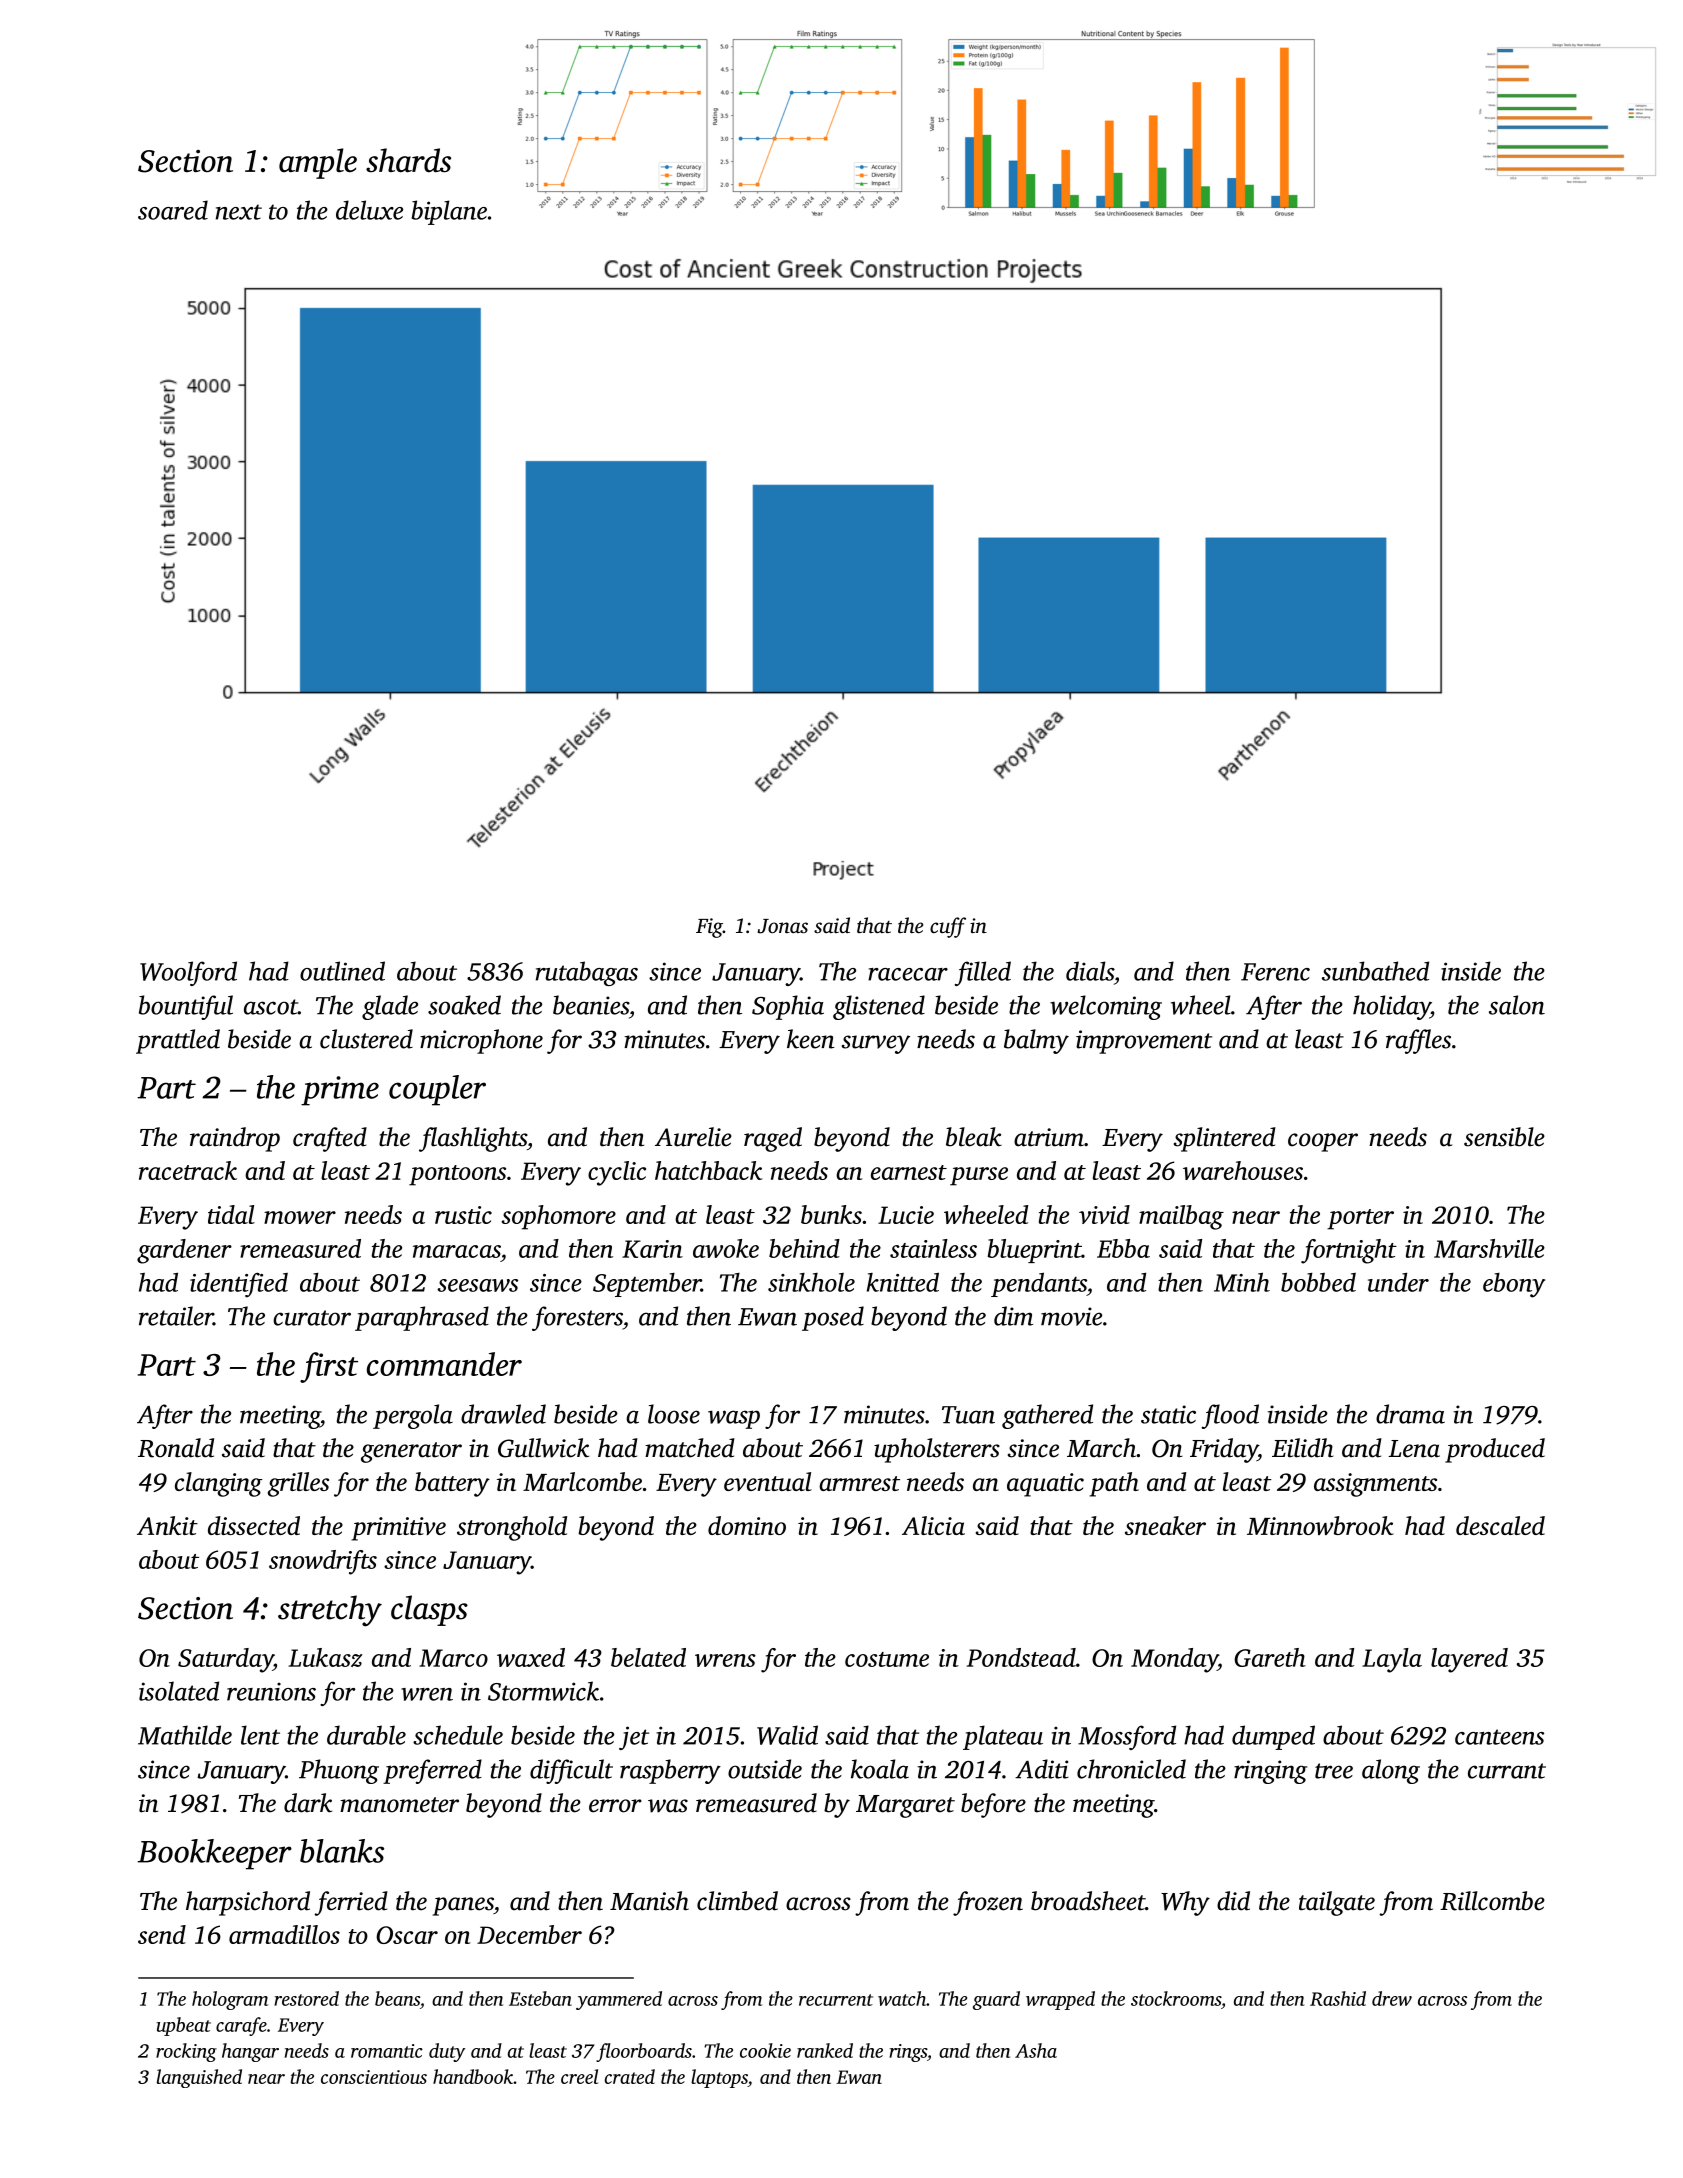 This image has height=2178, width=1683. I want to click on Rashid, so click(1338, 1998).
